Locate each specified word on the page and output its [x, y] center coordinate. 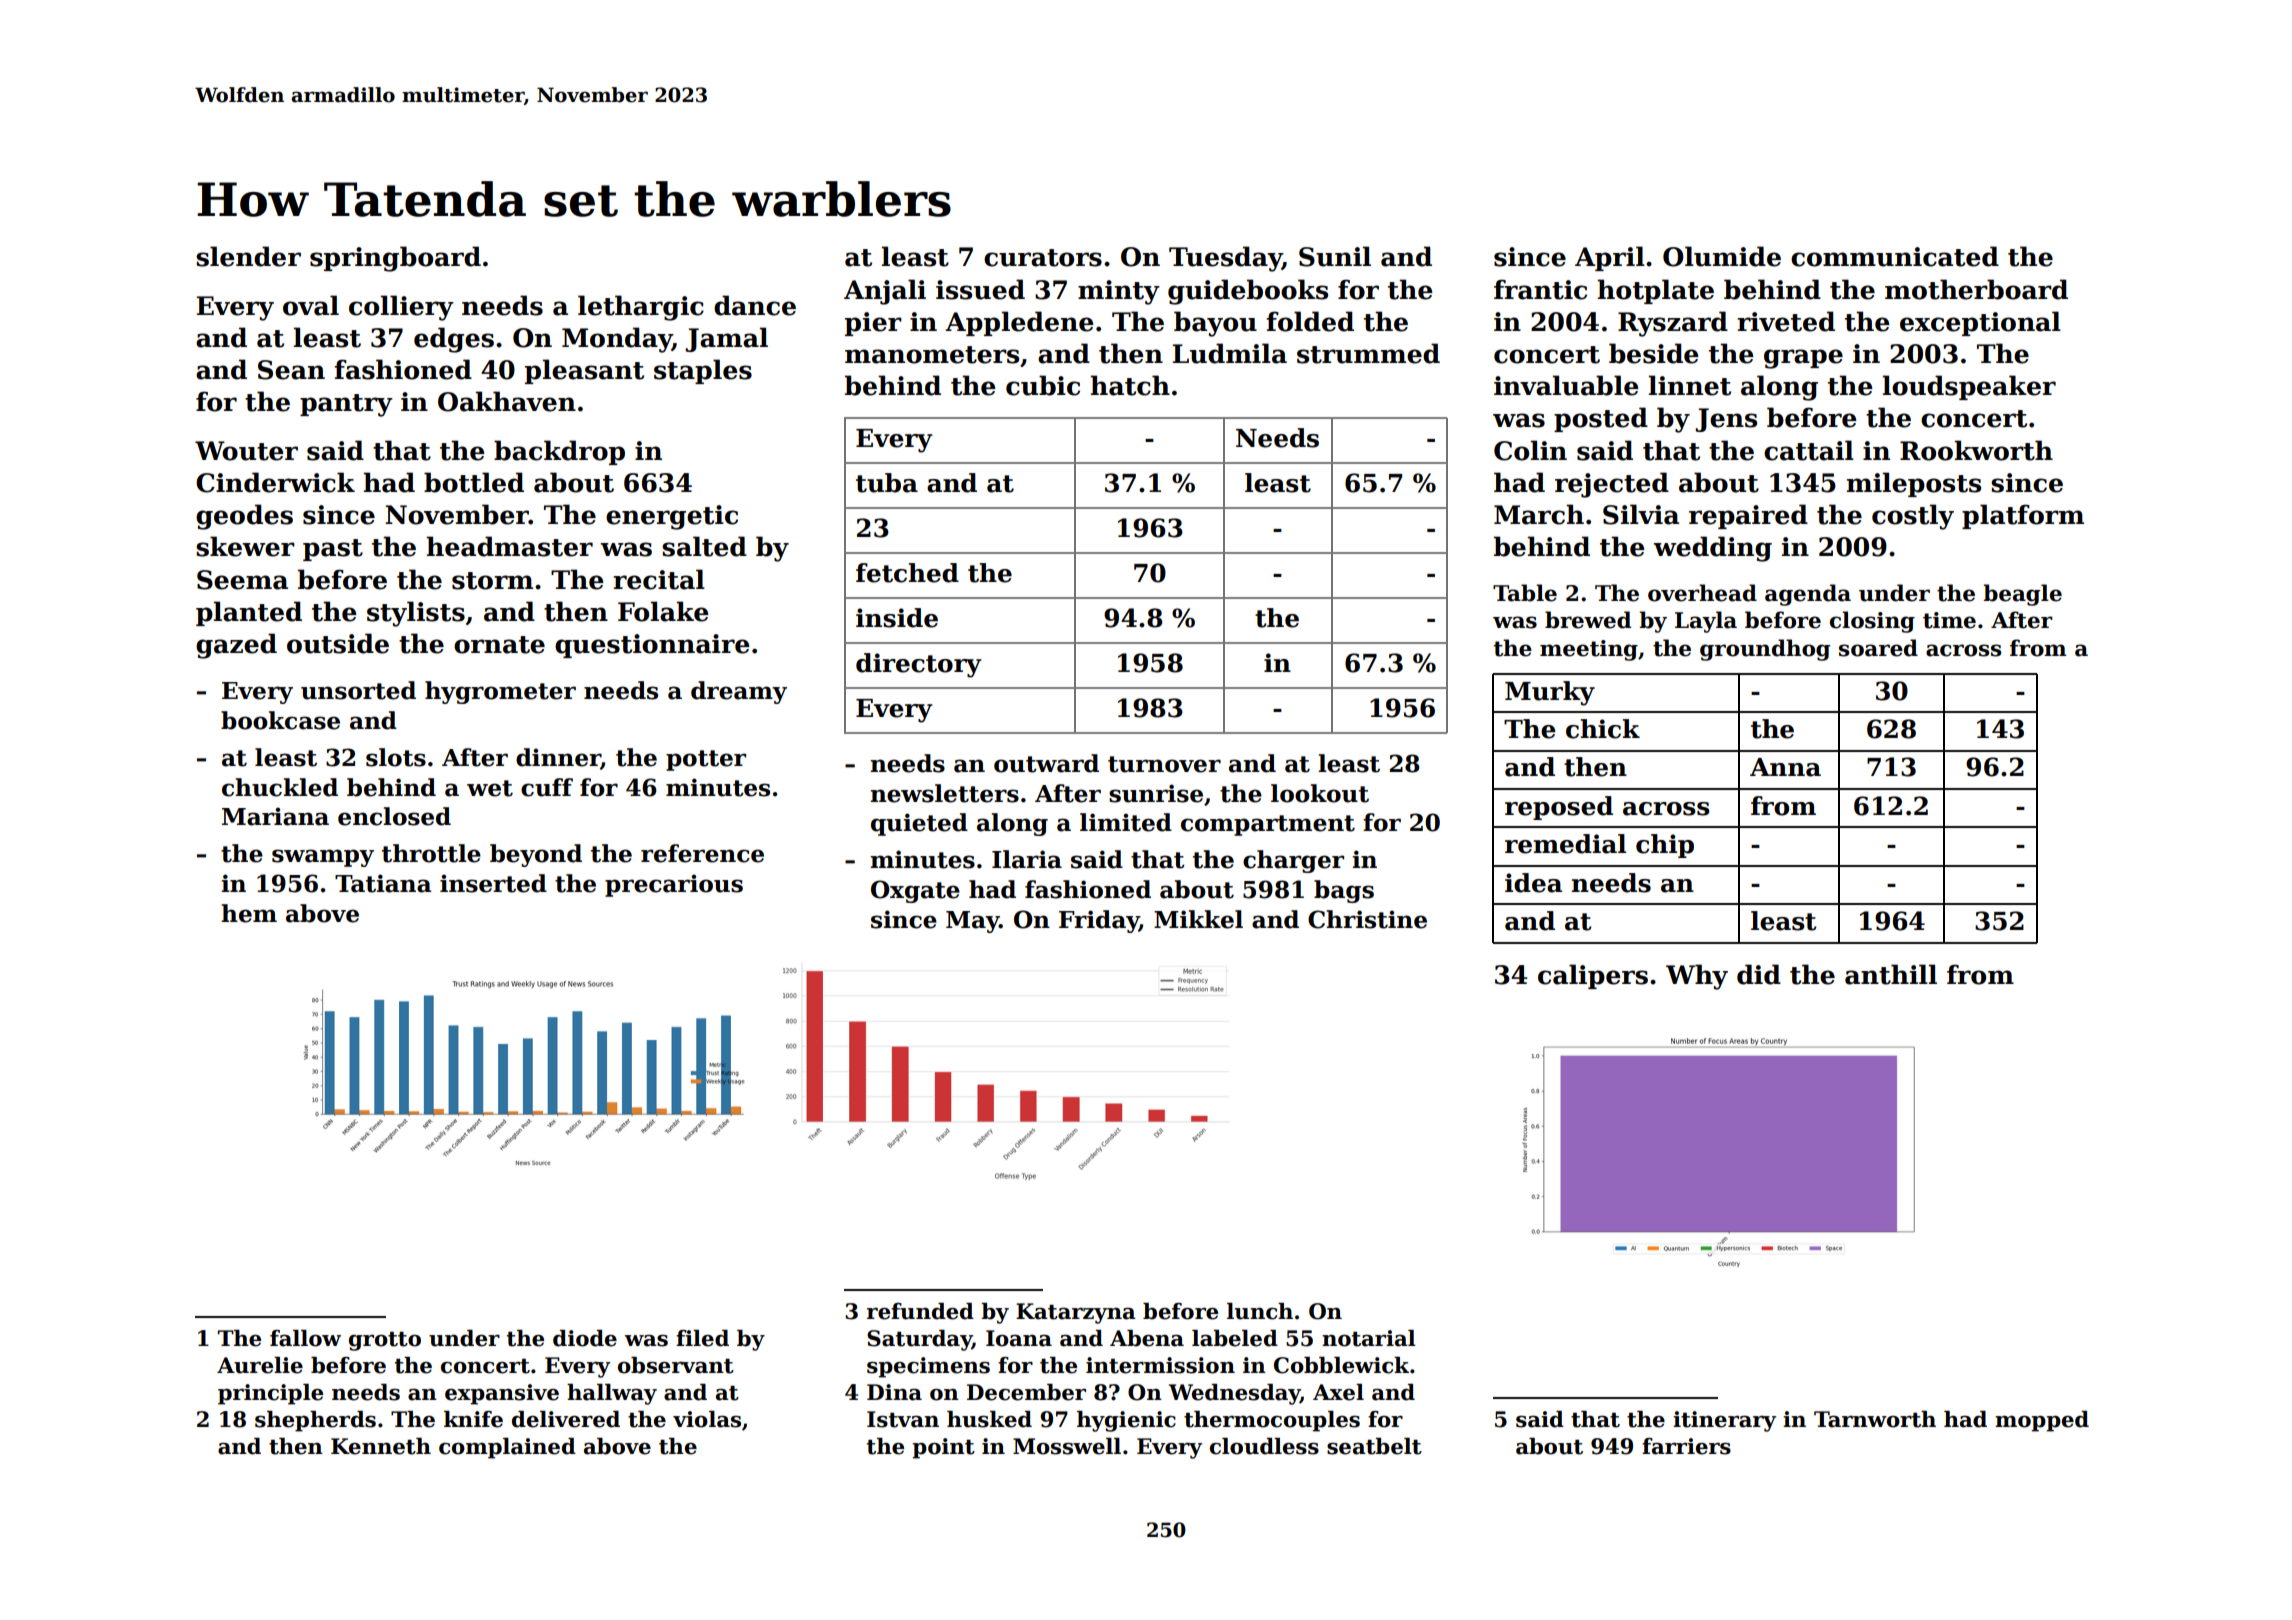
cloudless [1264, 1446]
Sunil [1335, 256]
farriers [1686, 1446]
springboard [395, 259]
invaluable [1566, 385]
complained [507, 1448]
